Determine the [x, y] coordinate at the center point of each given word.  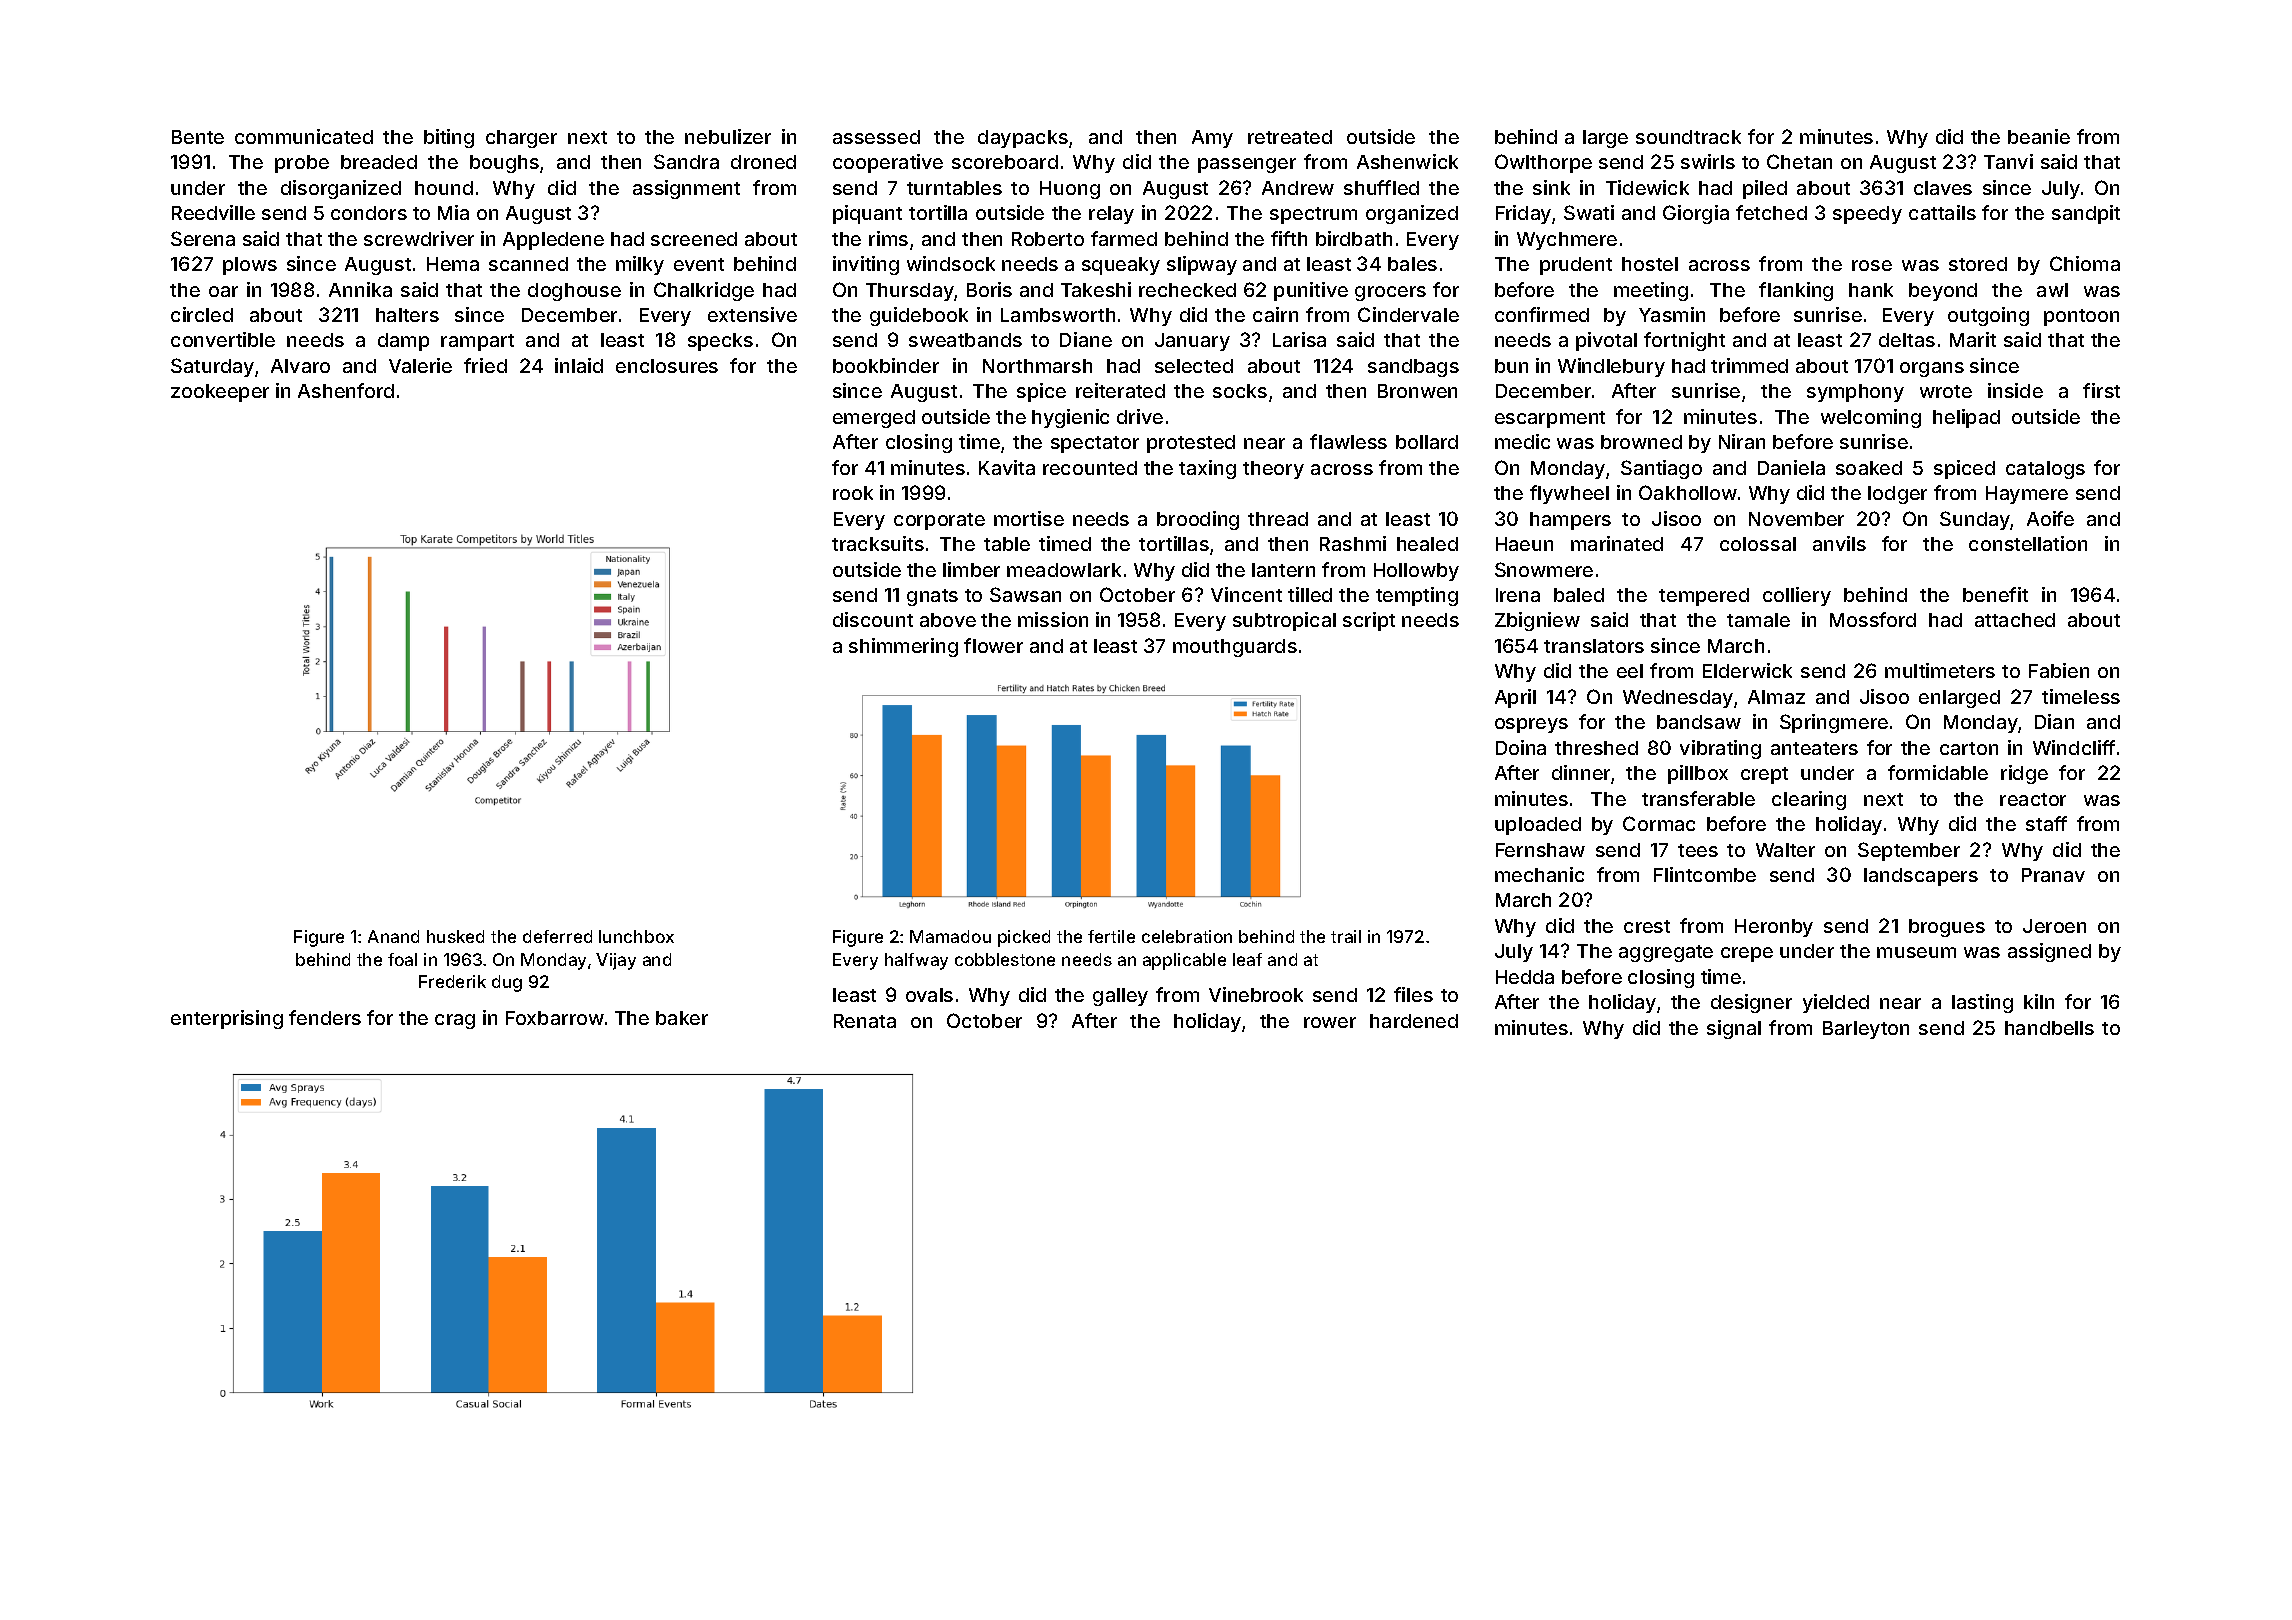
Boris [989, 289]
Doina [1521, 747]
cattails [1942, 212]
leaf [1247, 959]
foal [402, 959]
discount [873, 619]
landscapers [1921, 877]
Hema [453, 264]
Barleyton [1866, 1030]
